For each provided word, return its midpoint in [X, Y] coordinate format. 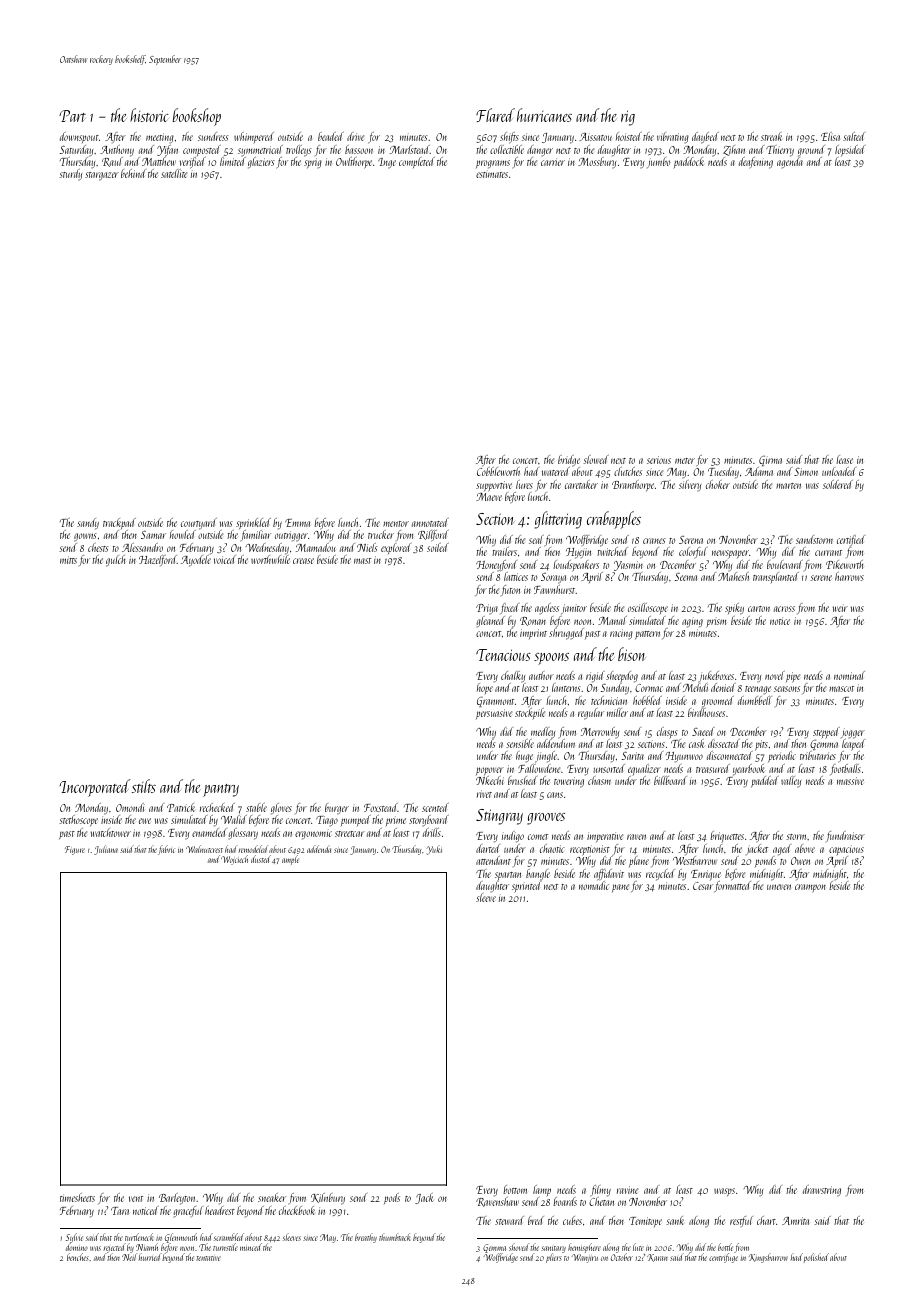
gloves [281, 809]
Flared [495, 115]
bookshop [197, 117]
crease [303, 561]
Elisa [830, 136]
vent [136, 1199]
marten [788, 486]
